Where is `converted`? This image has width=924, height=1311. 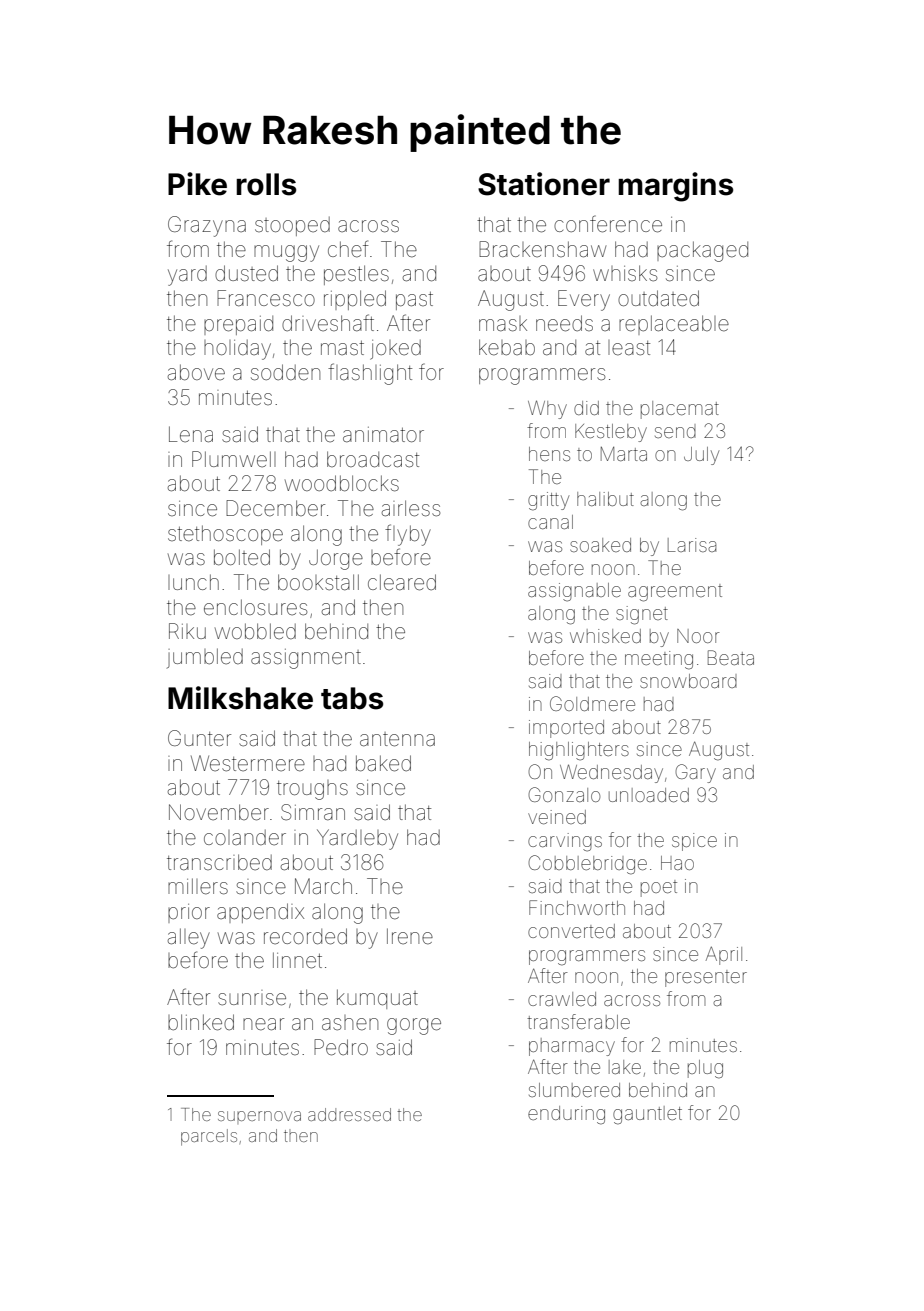
converted is located at coordinates (571, 931).
